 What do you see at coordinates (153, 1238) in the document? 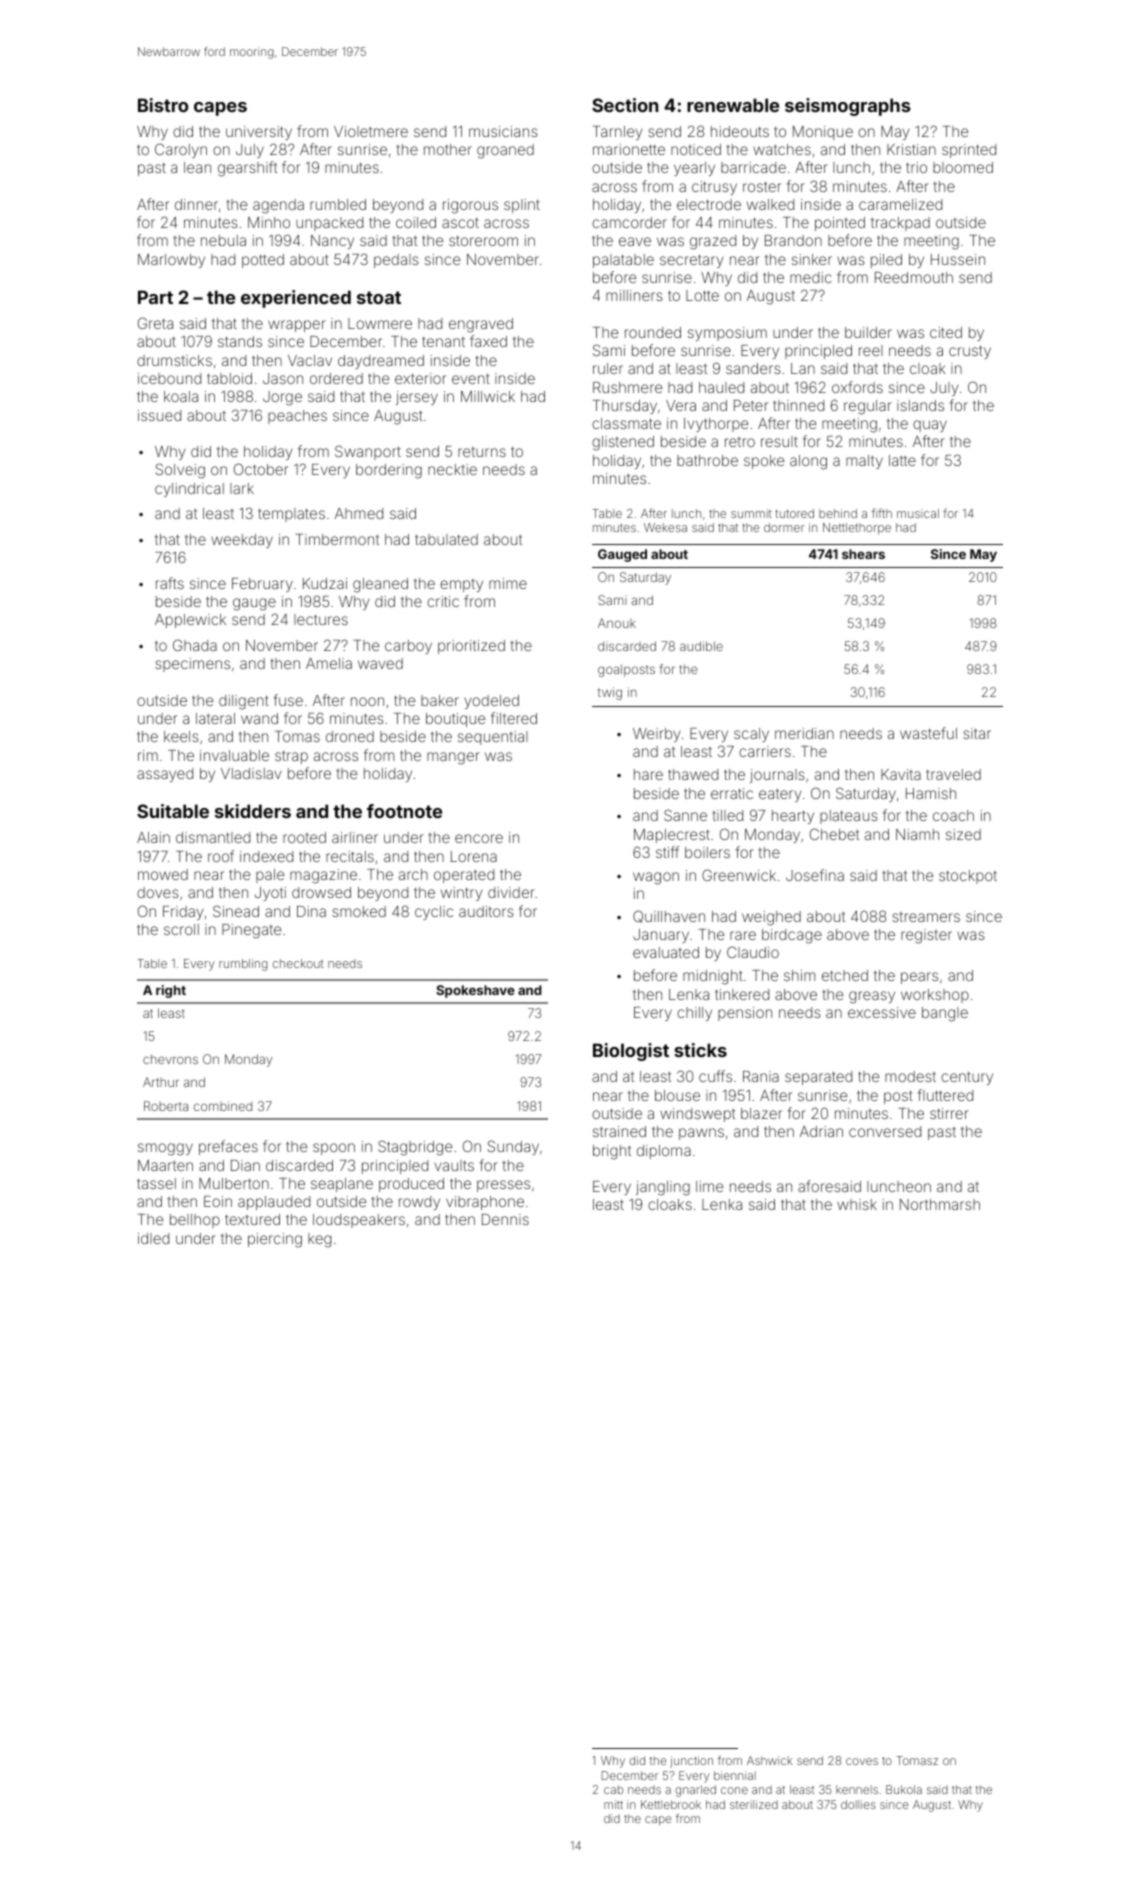
I see `idled` at bounding box center [153, 1238].
